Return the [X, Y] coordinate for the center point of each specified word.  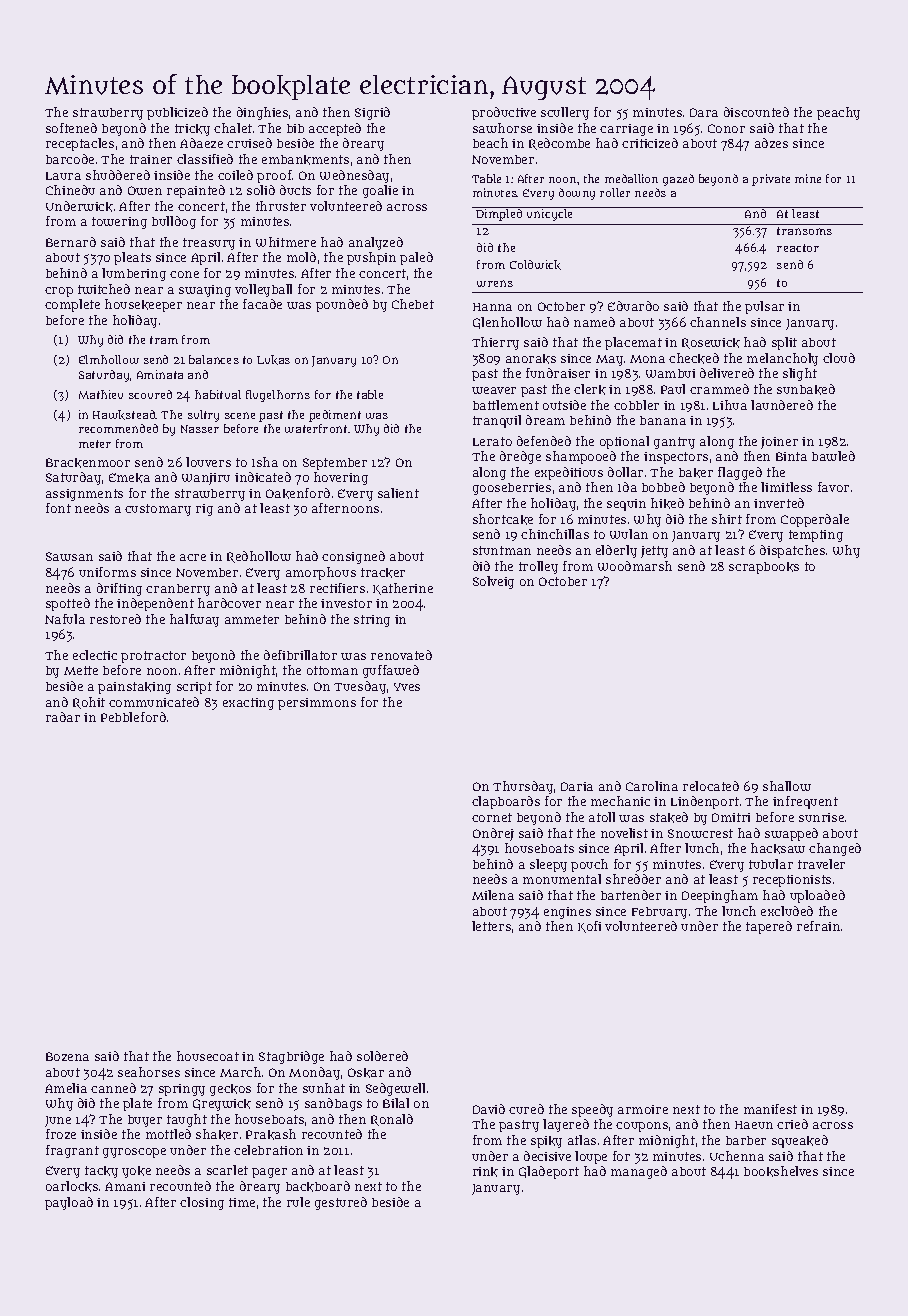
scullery [565, 113]
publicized [177, 113]
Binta [791, 456]
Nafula [65, 619]
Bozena [67, 1056]
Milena [493, 895]
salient [398, 493]
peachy [838, 113]
